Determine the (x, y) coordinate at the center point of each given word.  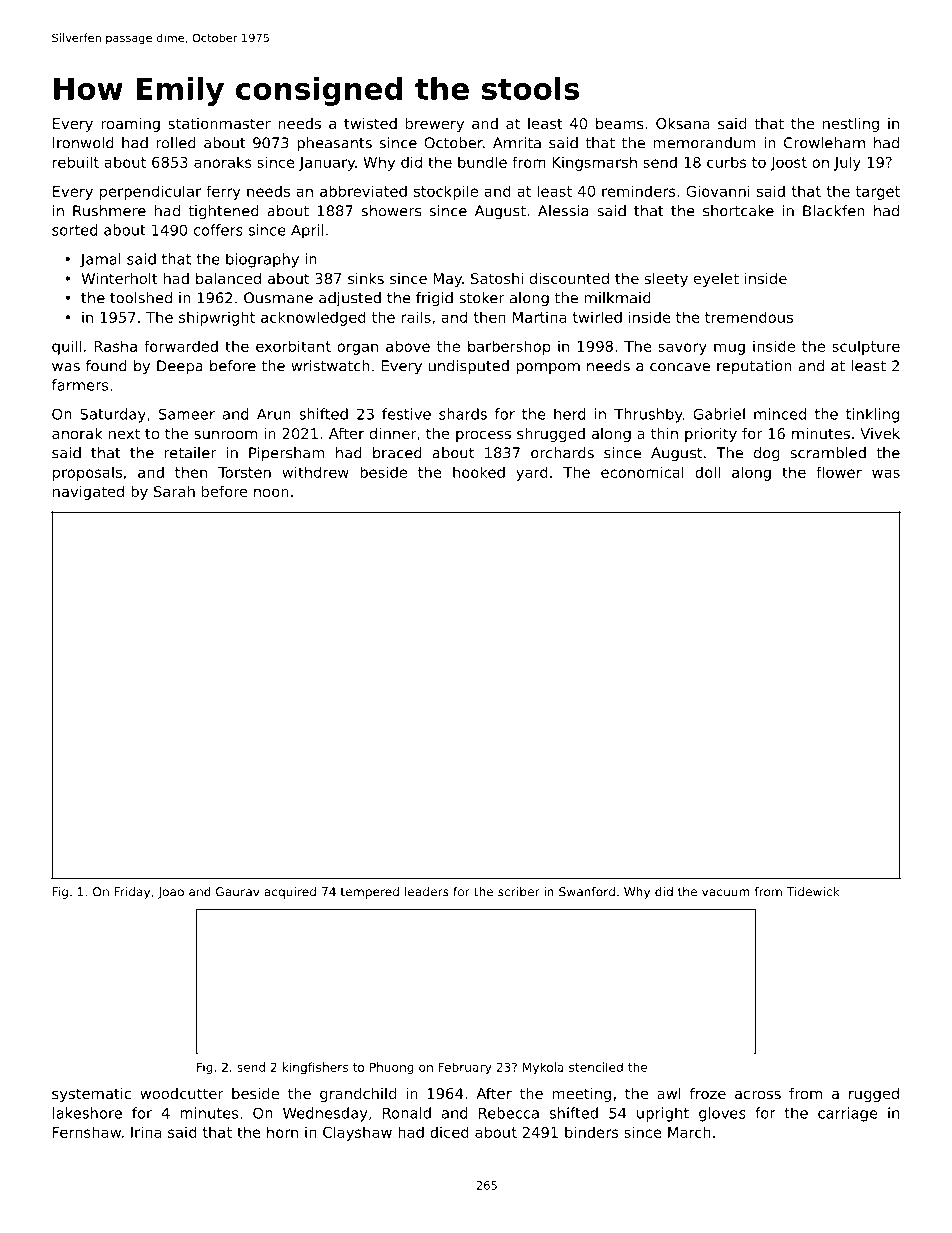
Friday (132, 893)
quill (66, 347)
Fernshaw (87, 1132)
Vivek (880, 433)
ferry (223, 192)
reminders (638, 191)
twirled (597, 317)
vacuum (726, 893)
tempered (370, 893)
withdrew (315, 472)
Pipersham (287, 454)
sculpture (866, 347)
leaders (427, 892)
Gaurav (238, 892)
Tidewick (813, 892)
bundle (482, 162)
